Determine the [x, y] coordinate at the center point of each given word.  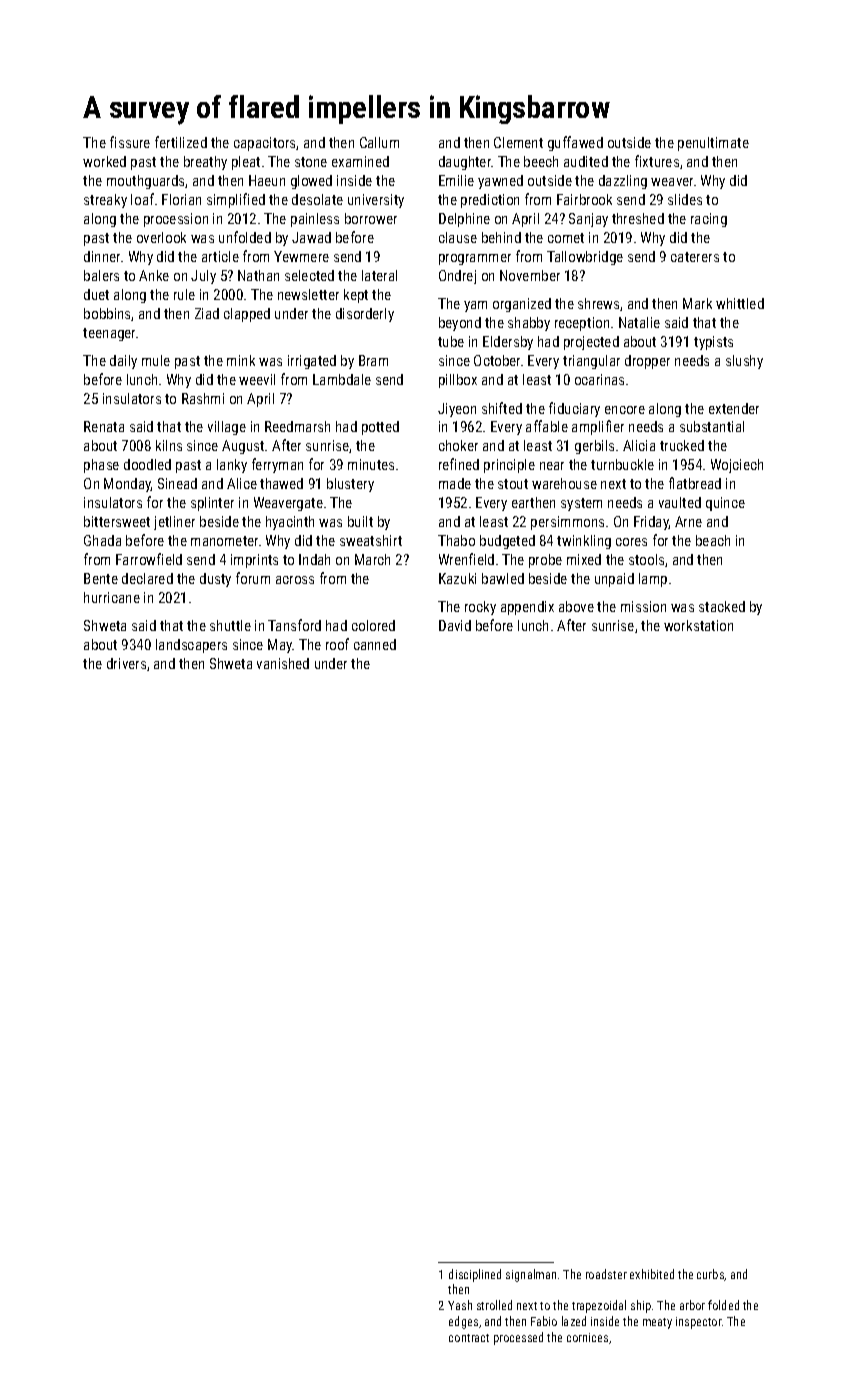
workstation [698, 625]
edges [463, 1322]
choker [458, 445]
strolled [494, 1305]
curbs [711, 1275]
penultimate [713, 144]
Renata [104, 426]
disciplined [475, 1275]
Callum [379, 142]
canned [375, 644]
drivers [126, 663]
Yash [460, 1305]
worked [104, 161]
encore [625, 410]
